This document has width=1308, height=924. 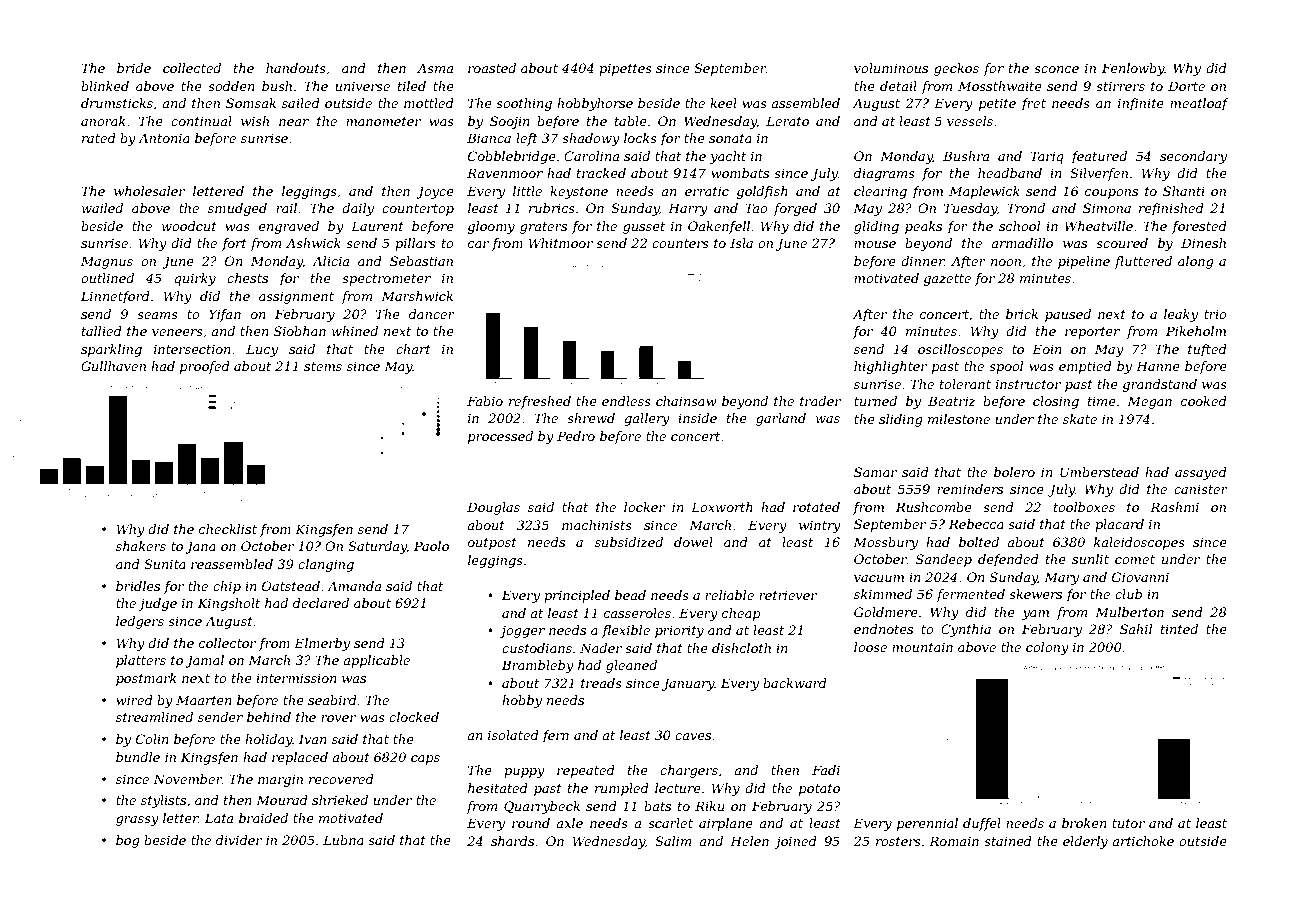 What do you see at coordinates (1084, 262) in the document?
I see `pipeline` at bounding box center [1084, 262].
